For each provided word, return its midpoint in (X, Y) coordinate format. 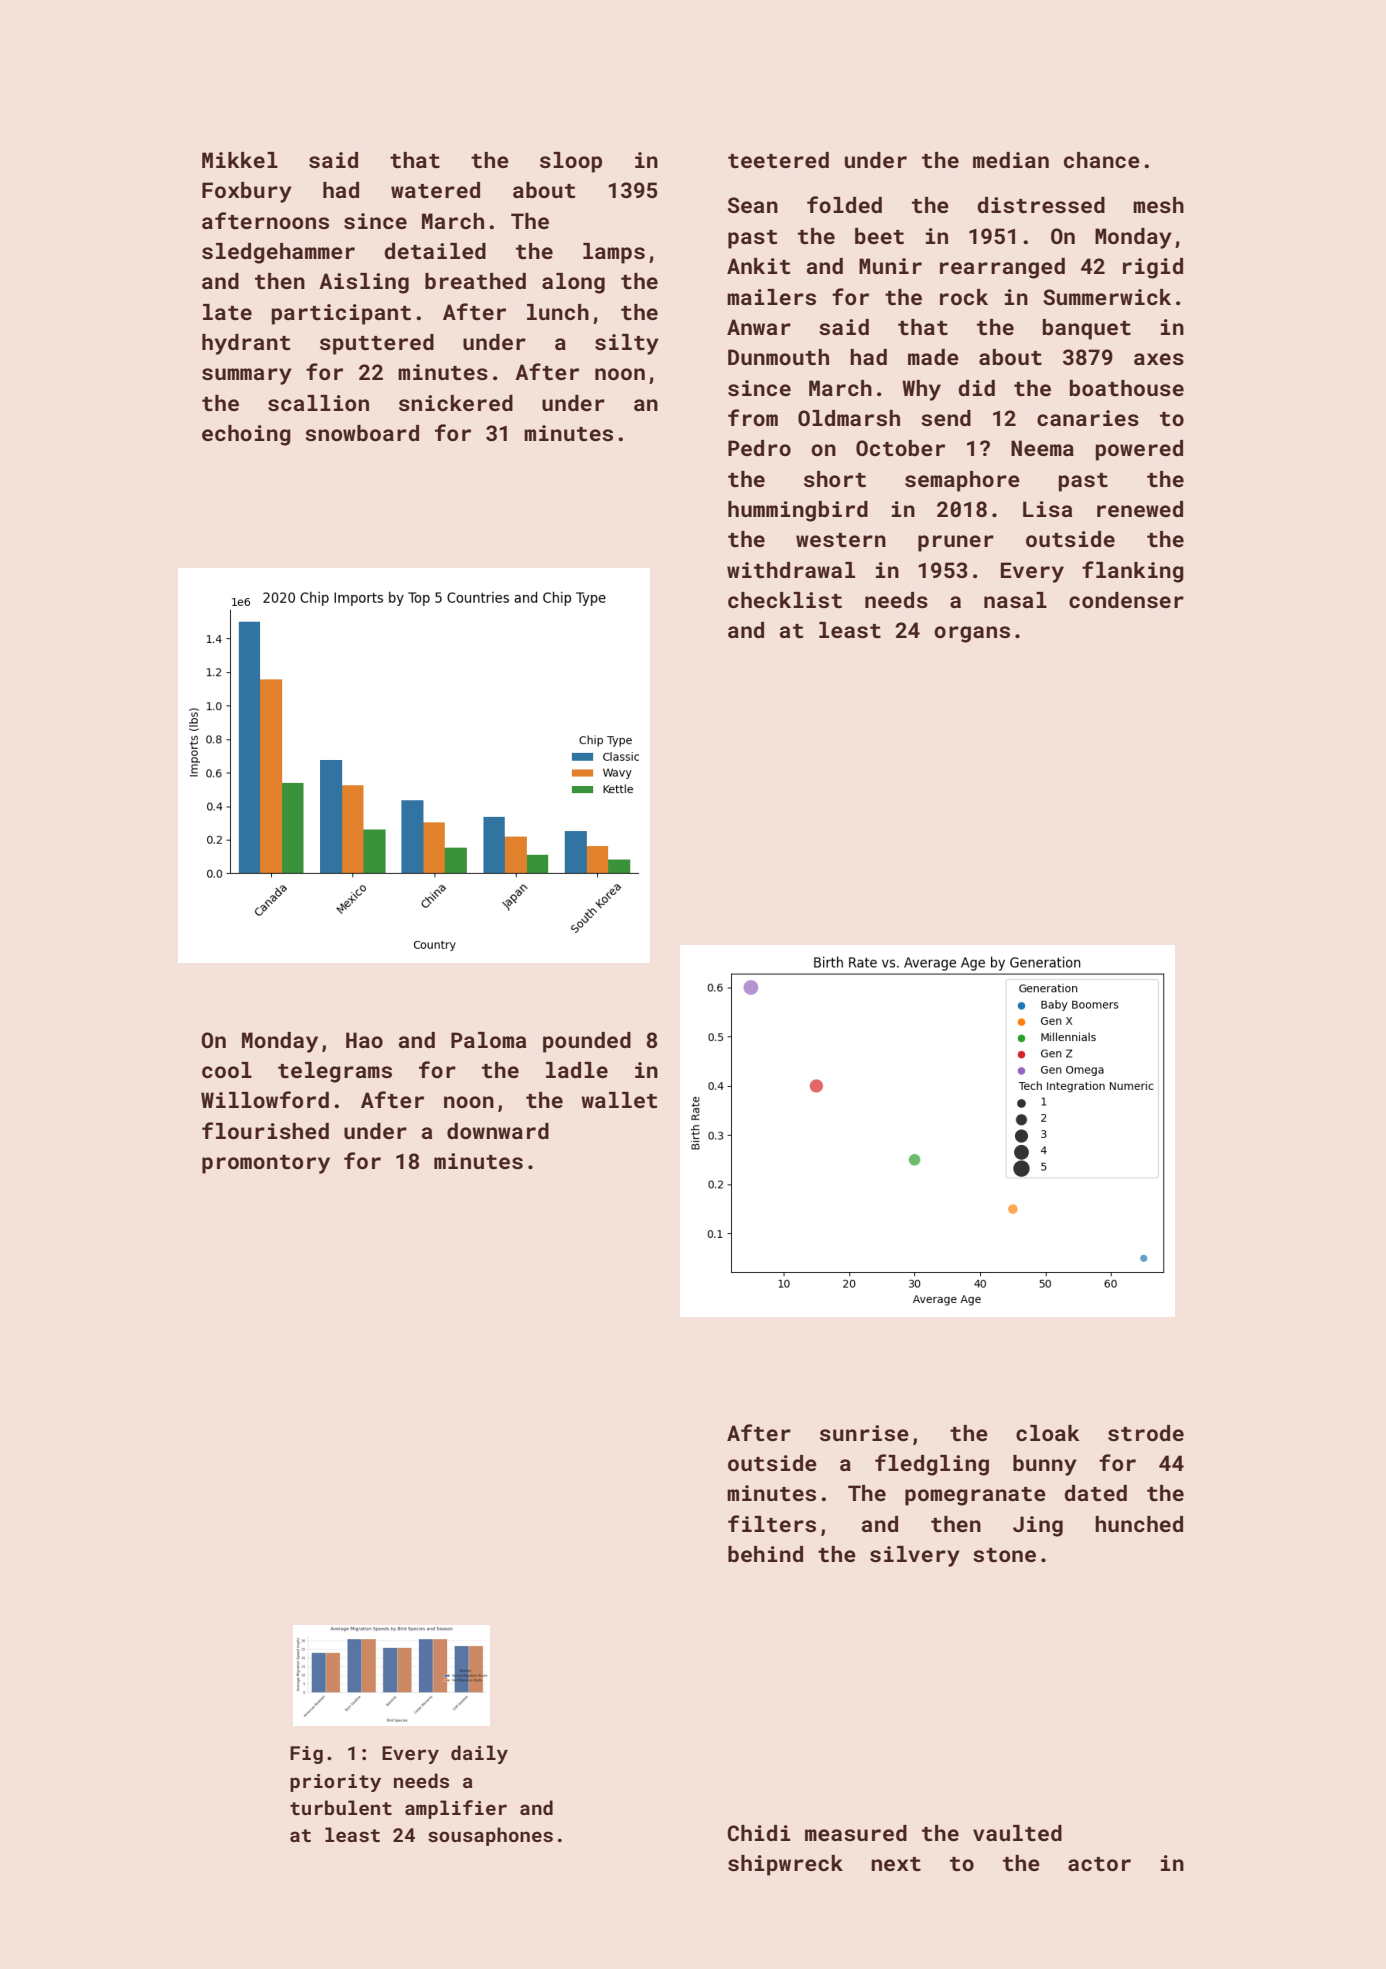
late (227, 312)
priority (335, 1783)
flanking (1133, 572)
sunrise (864, 1433)
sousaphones (490, 1836)
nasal (1015, 600)
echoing (246, 435)
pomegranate (975, 1496)
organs (972, 634)
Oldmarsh (849, 418)
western (841, 540)
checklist (785, 600)
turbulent (341, 1807)
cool (227, 1070)
